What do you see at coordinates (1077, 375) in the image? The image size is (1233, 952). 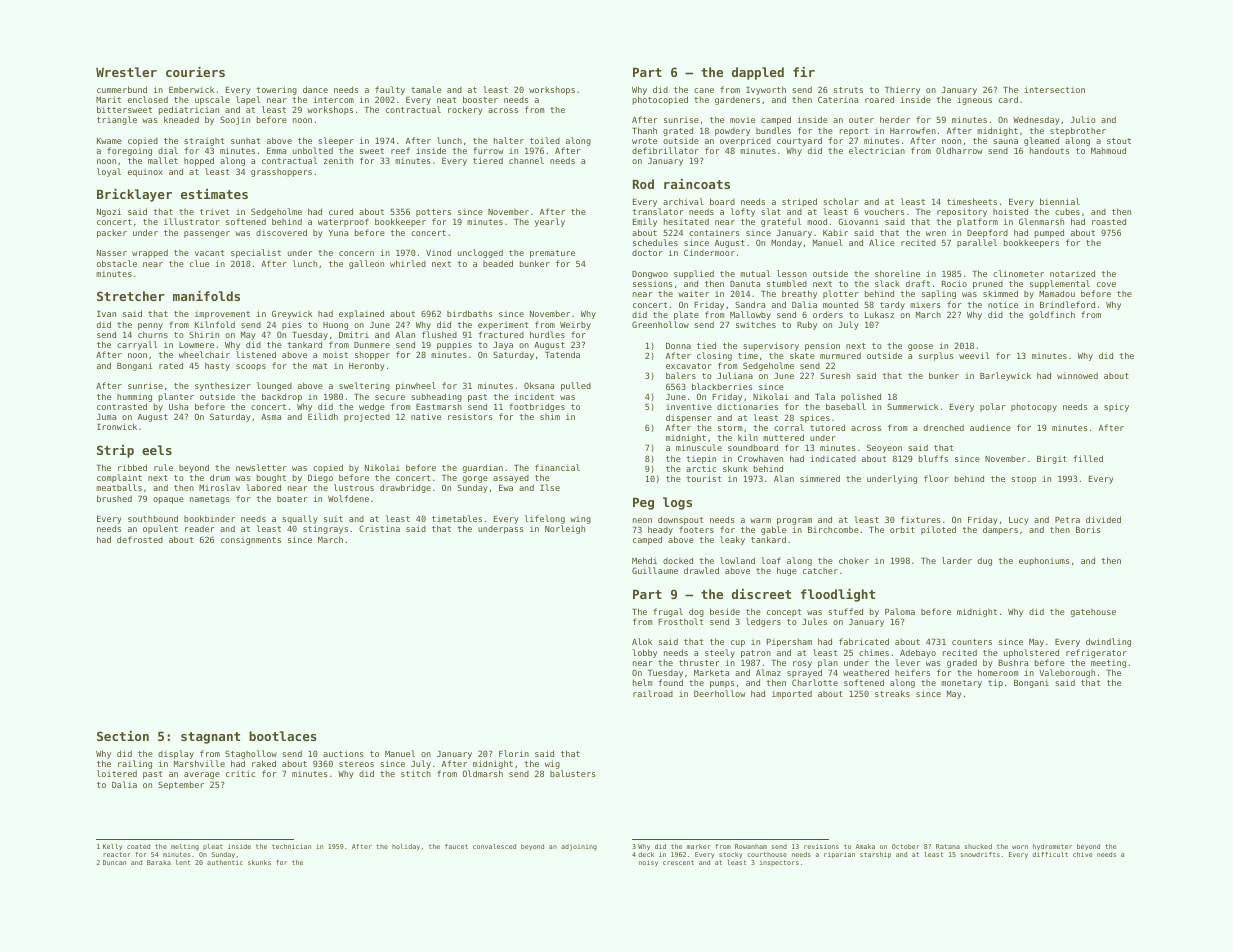 I see `winnowed` at bounding box center [1077, 375].
